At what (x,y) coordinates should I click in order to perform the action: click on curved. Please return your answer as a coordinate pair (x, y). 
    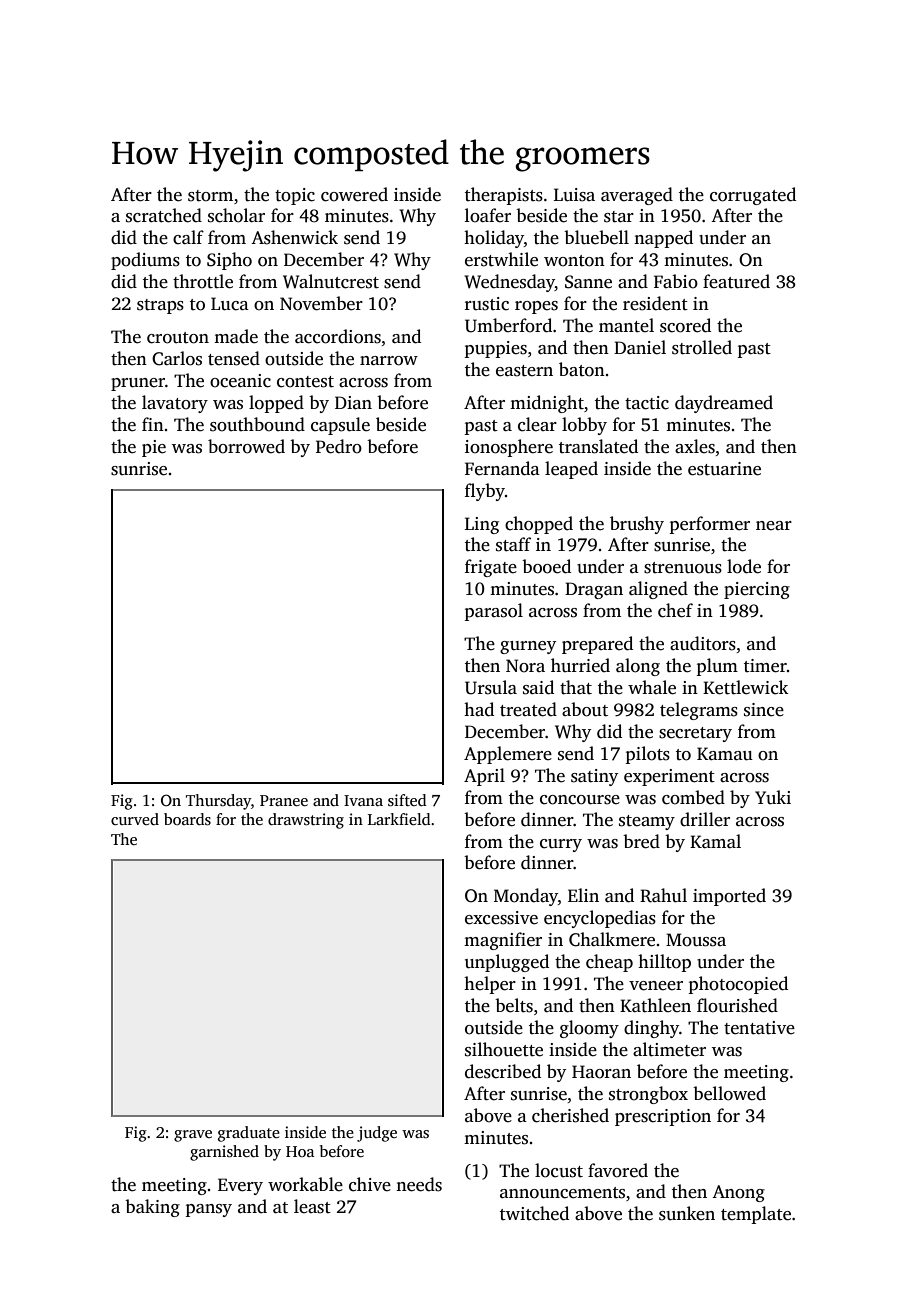
    Looking at the image, I should click on (135, 819).
